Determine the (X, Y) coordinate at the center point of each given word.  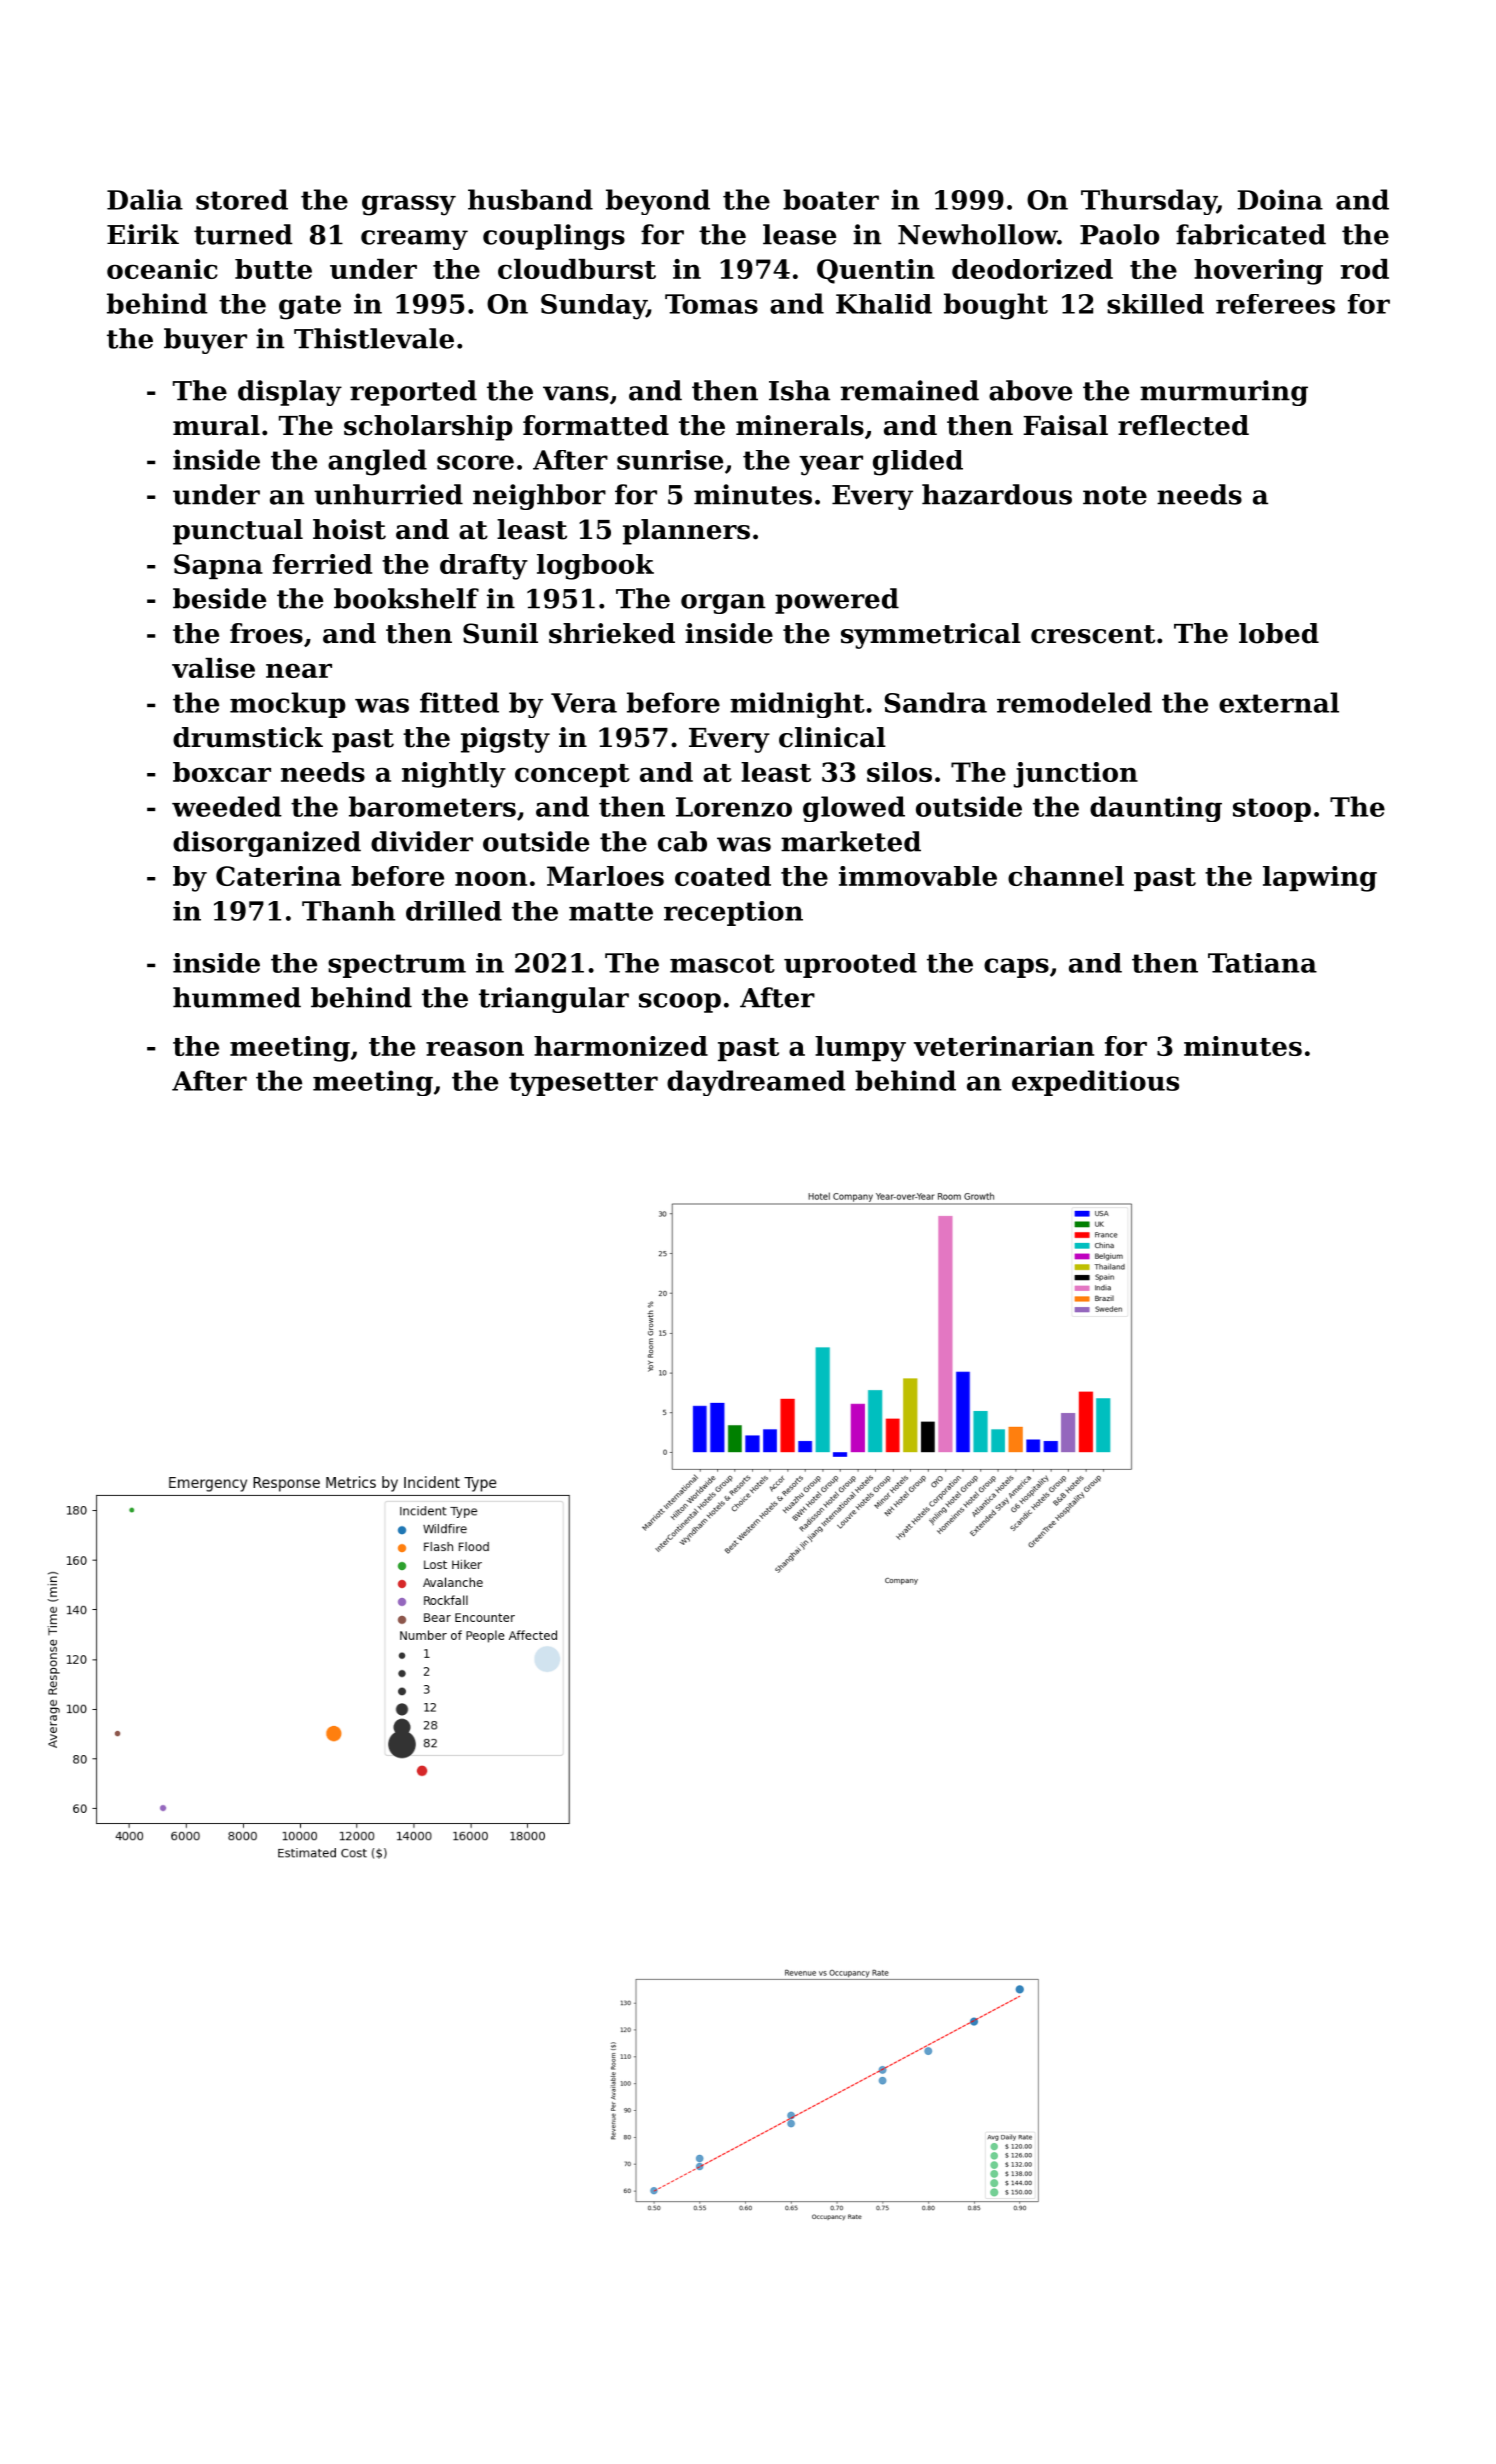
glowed (854, 809)
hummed (237, 997)
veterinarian (1004, 1046)
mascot (722, 963)
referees (1275, 304)
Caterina (278, 876)
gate (310, 307)
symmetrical (931, 636)
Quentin (876, 271)
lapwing (1320, 879)
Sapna (218, 566)
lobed (1279, 633)
